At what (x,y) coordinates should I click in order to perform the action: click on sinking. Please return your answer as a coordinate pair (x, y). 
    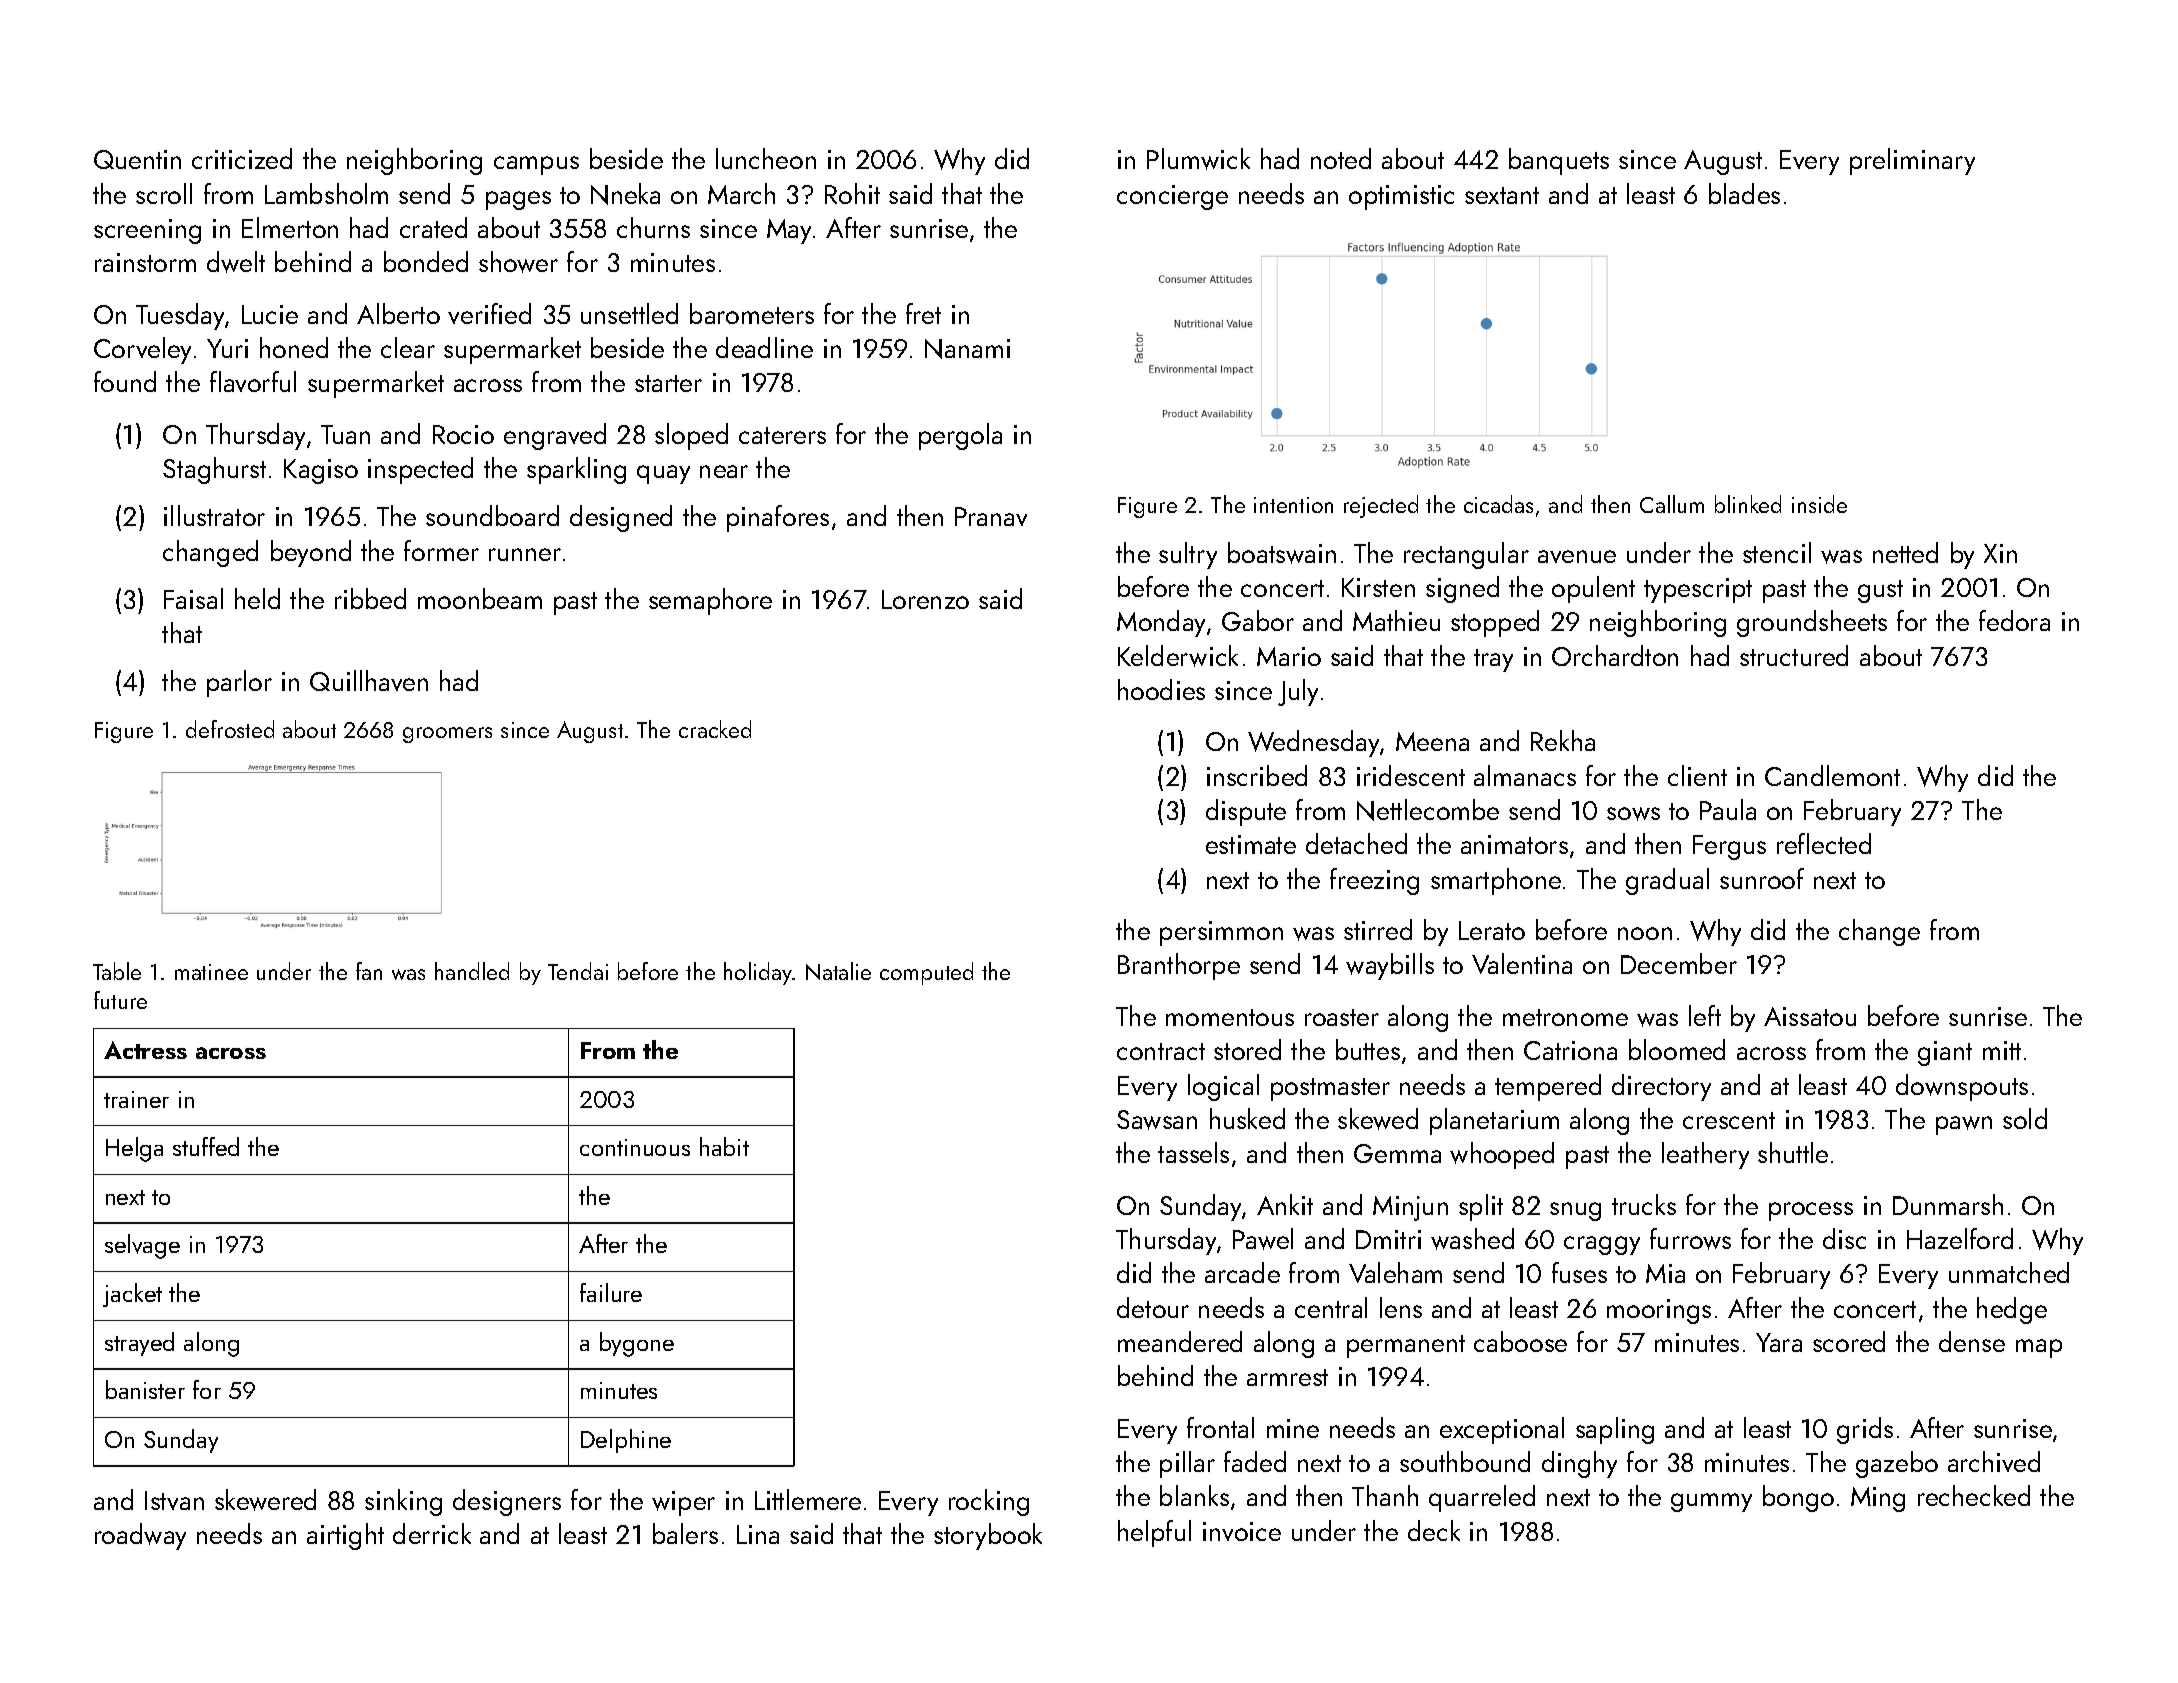
    Looking at the image, I should click on (403, 1502).
